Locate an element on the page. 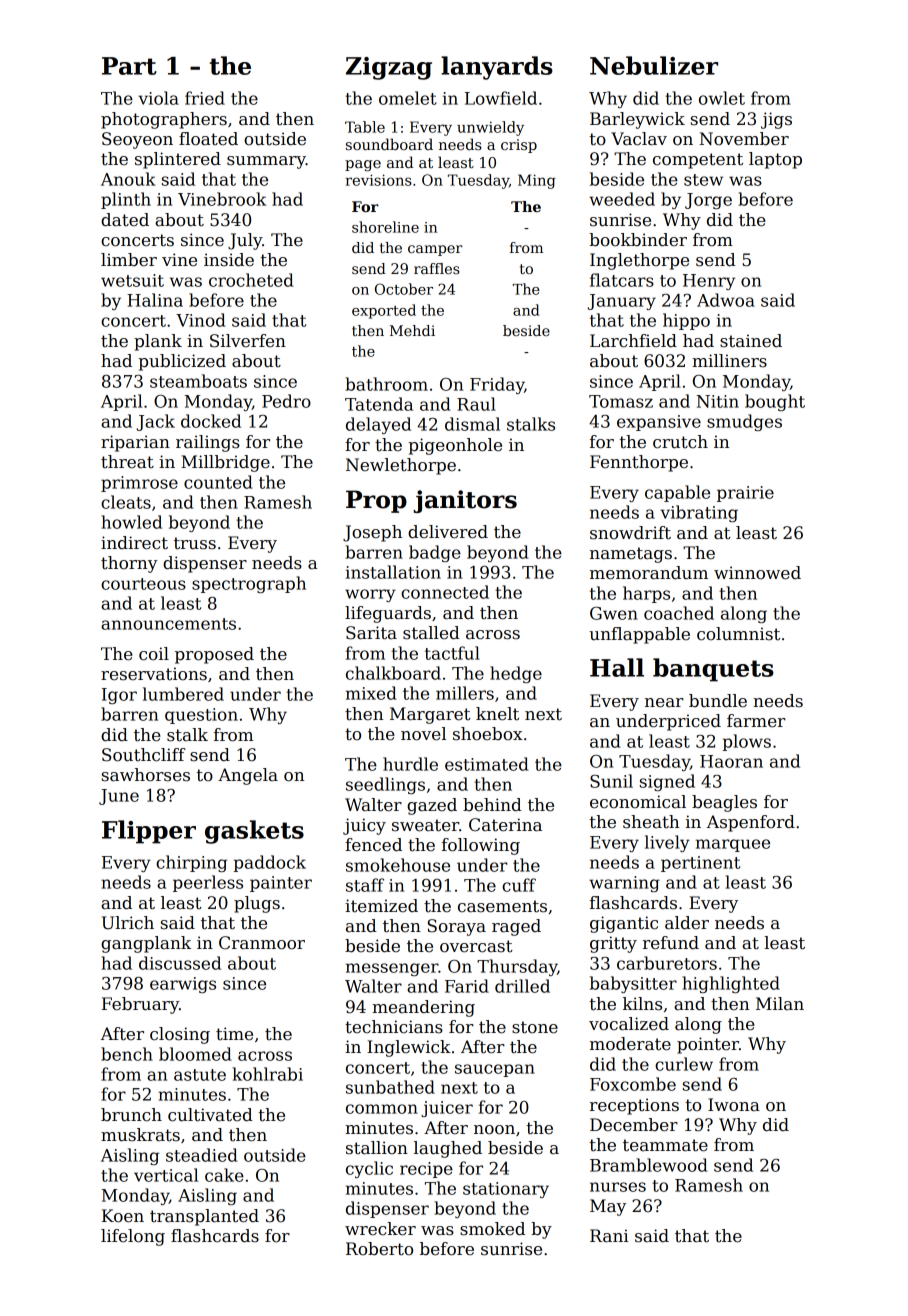 Image resolution: width=908 pixels, height=1316 pixels. owlet is located at coordinates (722, 98).
